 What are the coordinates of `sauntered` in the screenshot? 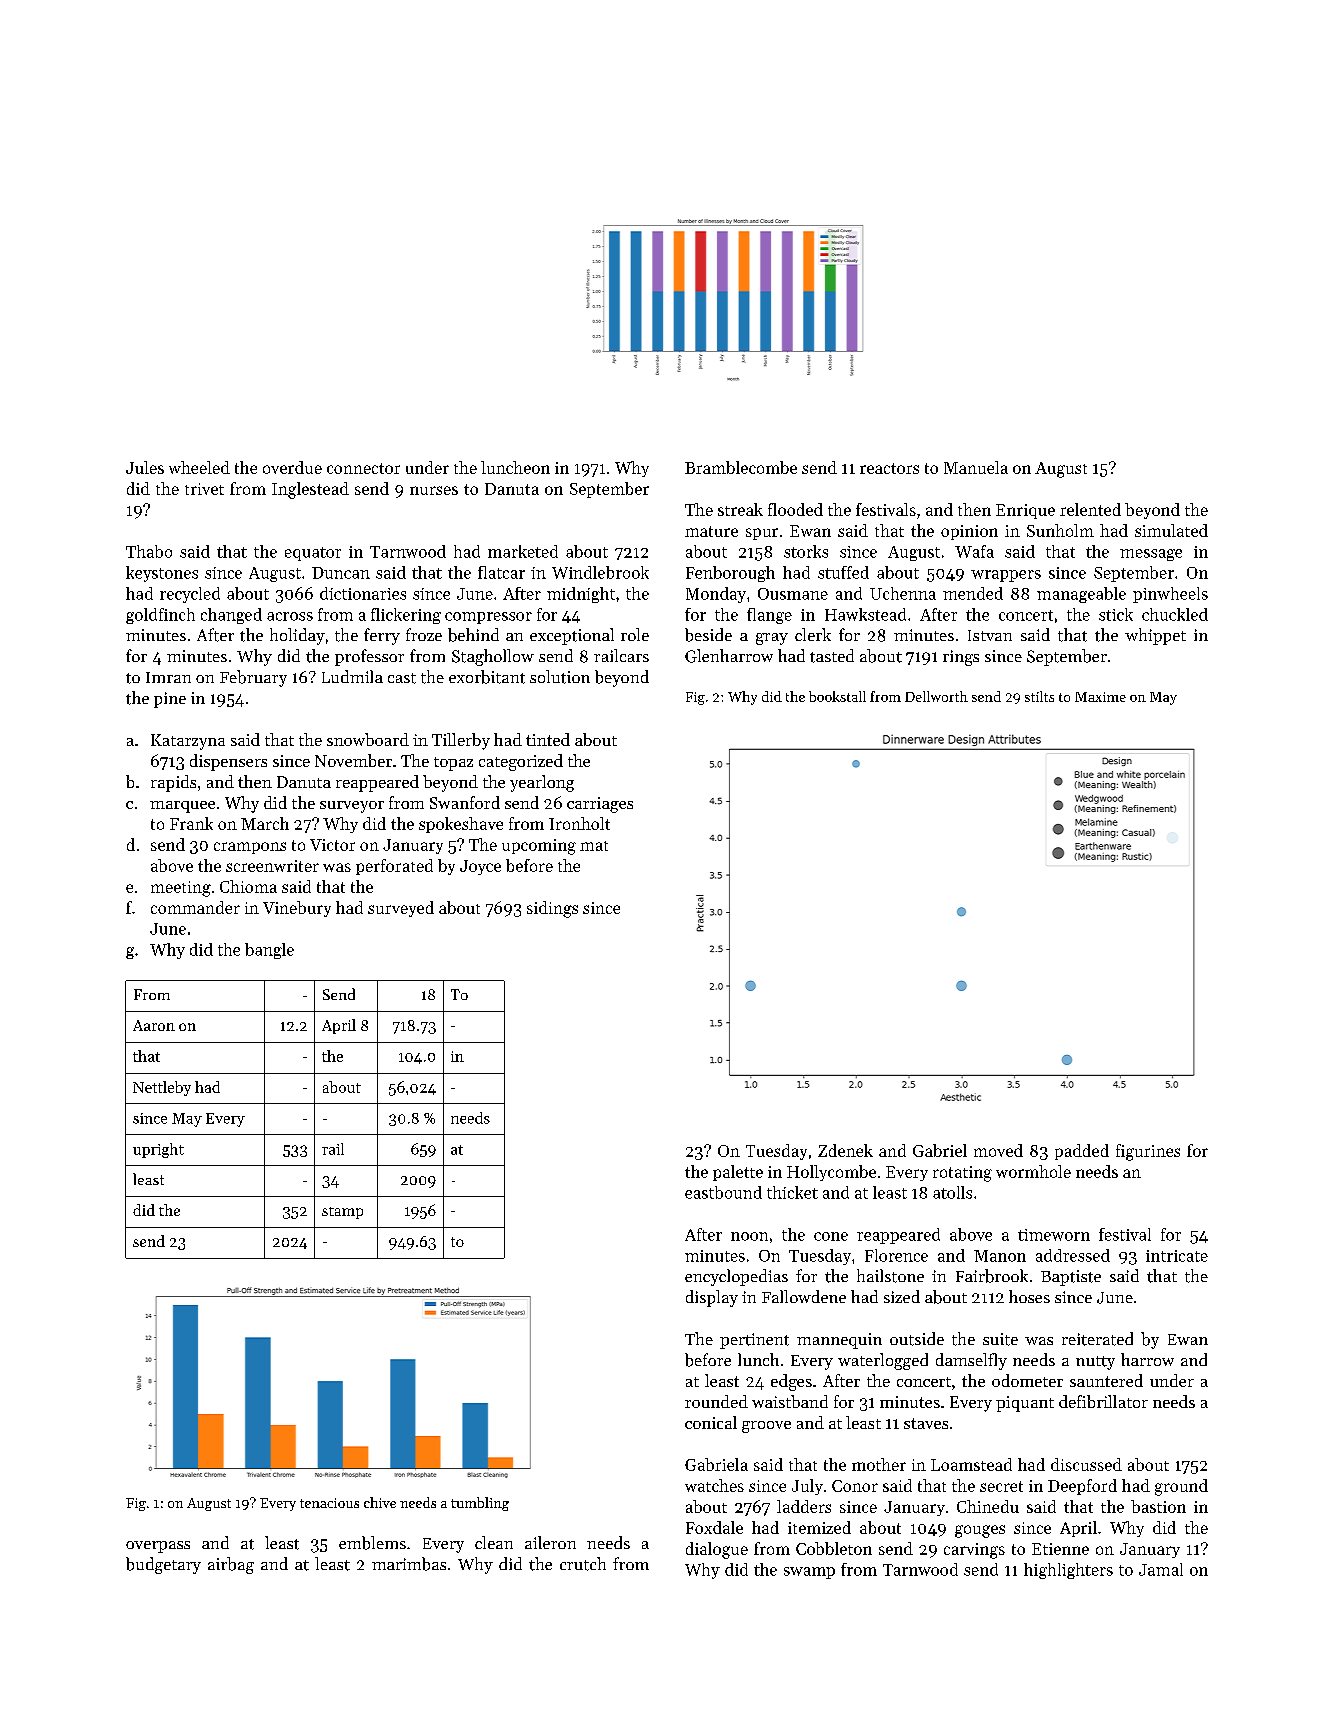 It's located at (1106, 1380).
